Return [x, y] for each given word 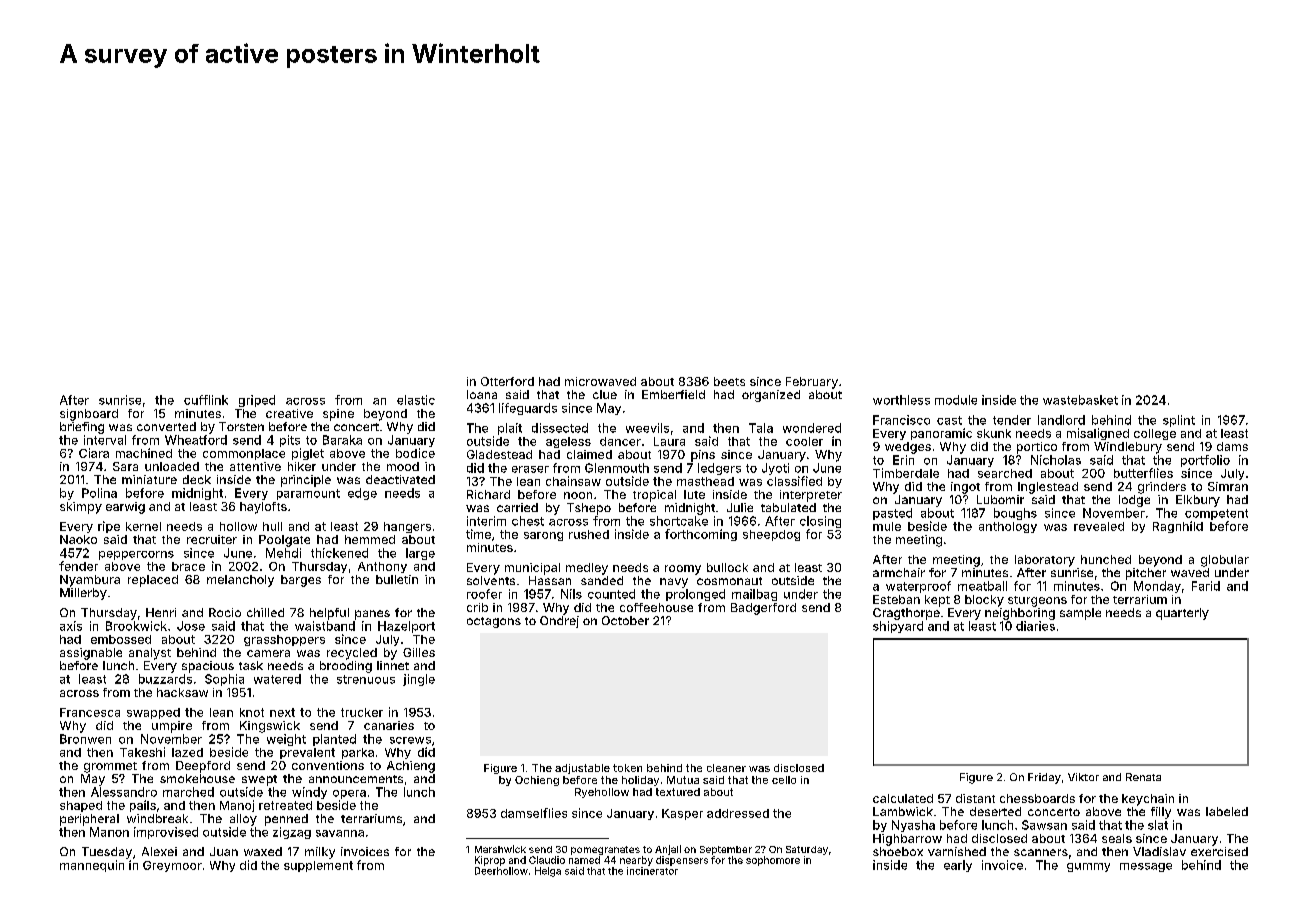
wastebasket [1080, 400]
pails [143, 806]
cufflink [206, 400]
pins [703, 456]
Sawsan [1044, 825]
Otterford [507, 381]
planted [334, 740]
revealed [1099, 526]
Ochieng [537, 781]
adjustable [582, 769]
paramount [308, 494]
